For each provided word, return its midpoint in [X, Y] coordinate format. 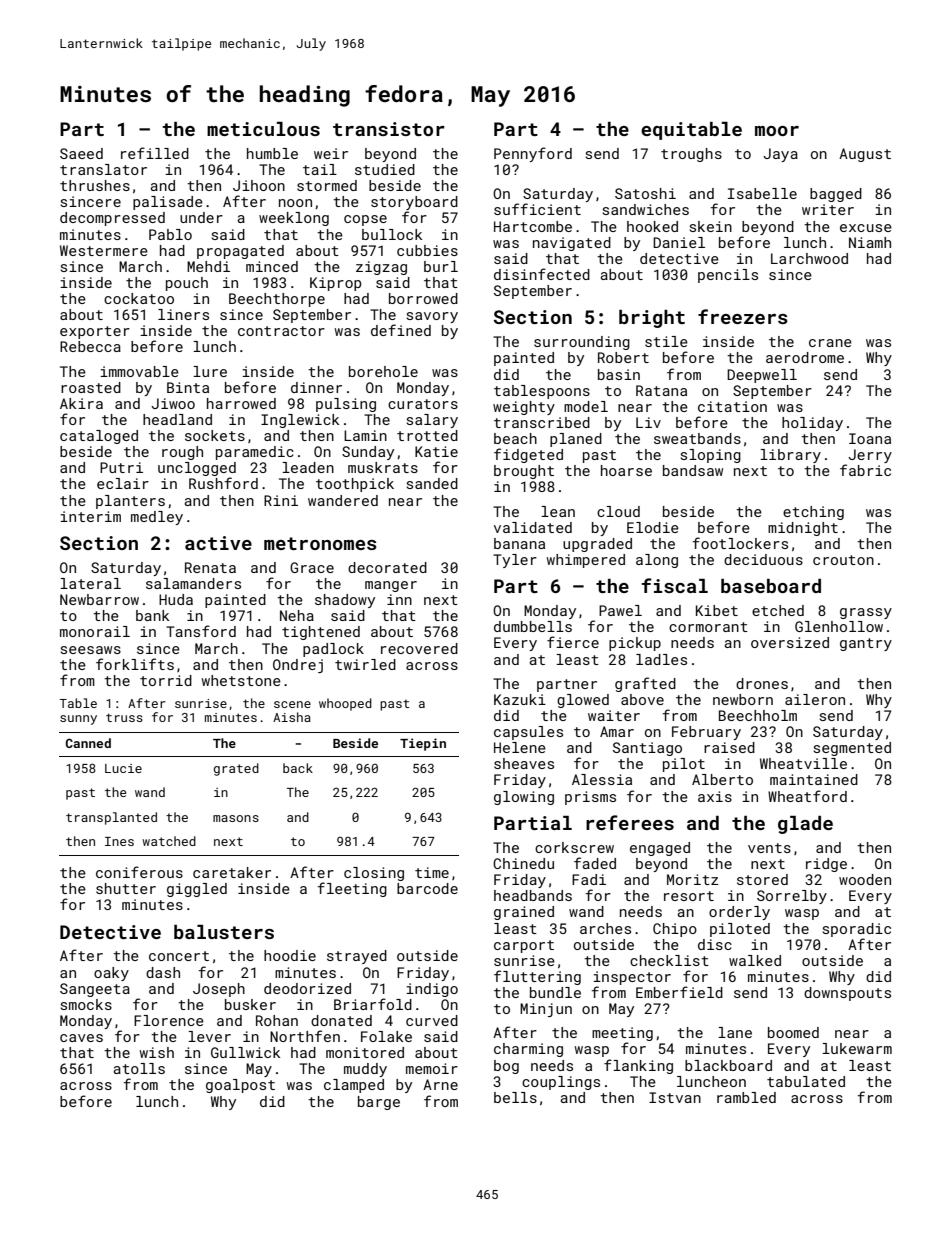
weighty [524, 408]
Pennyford [533, 154]
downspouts [847, 994]
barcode [427, 888]
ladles [661, 659]
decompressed [112, 219]
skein [710, 226]
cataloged [99, 437]
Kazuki [520, 699]
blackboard [728, 1065]
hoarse [626, 470]
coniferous [139, 872]
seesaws [90, 650]
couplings [561, 1083]
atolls [139, 1068]
